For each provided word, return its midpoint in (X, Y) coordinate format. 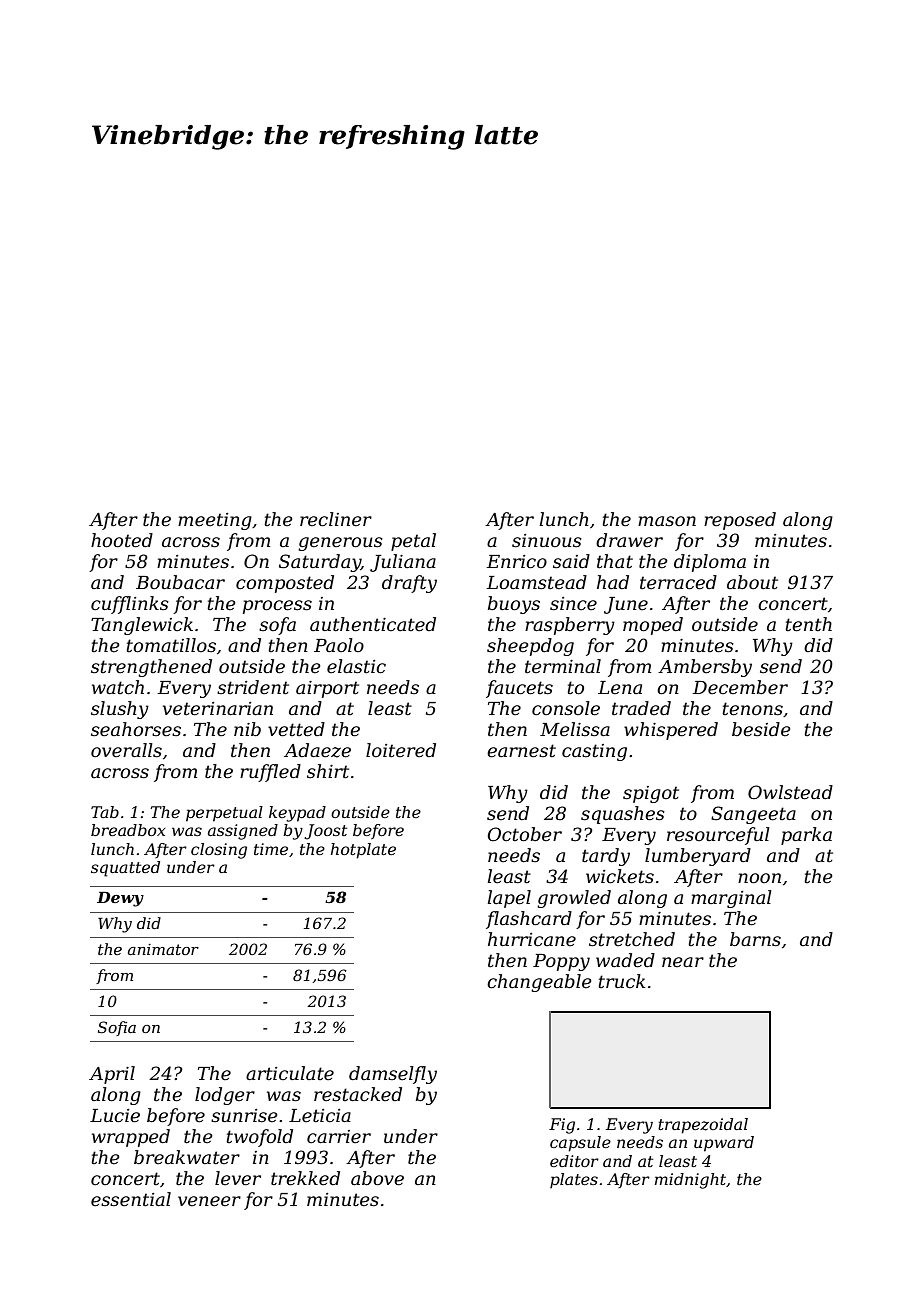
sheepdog (530, 647)
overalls (126, 750)
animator (163, 949)
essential (131, 1199)
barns (755, 939)
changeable (539, 983)
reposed (740, 521)
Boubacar (180, 582)
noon (759, 878)
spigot (651, 794)
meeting (215, 521)
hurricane (532, 939)
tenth (808, 624)
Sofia (117, 1028)
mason (667, 521)
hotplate (363, 851)
